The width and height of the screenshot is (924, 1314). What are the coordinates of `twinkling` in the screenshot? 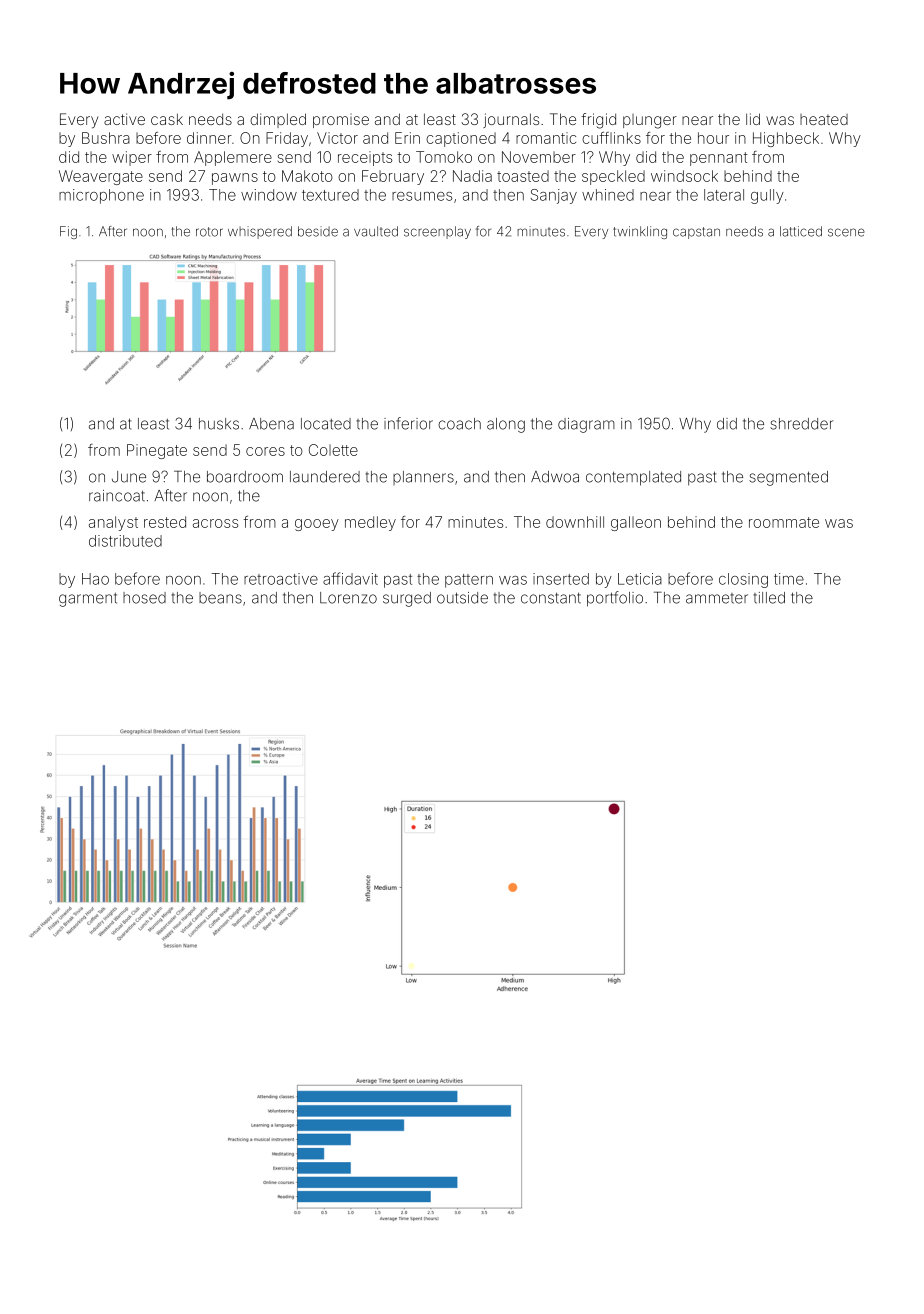 It's located at (640, 232).
